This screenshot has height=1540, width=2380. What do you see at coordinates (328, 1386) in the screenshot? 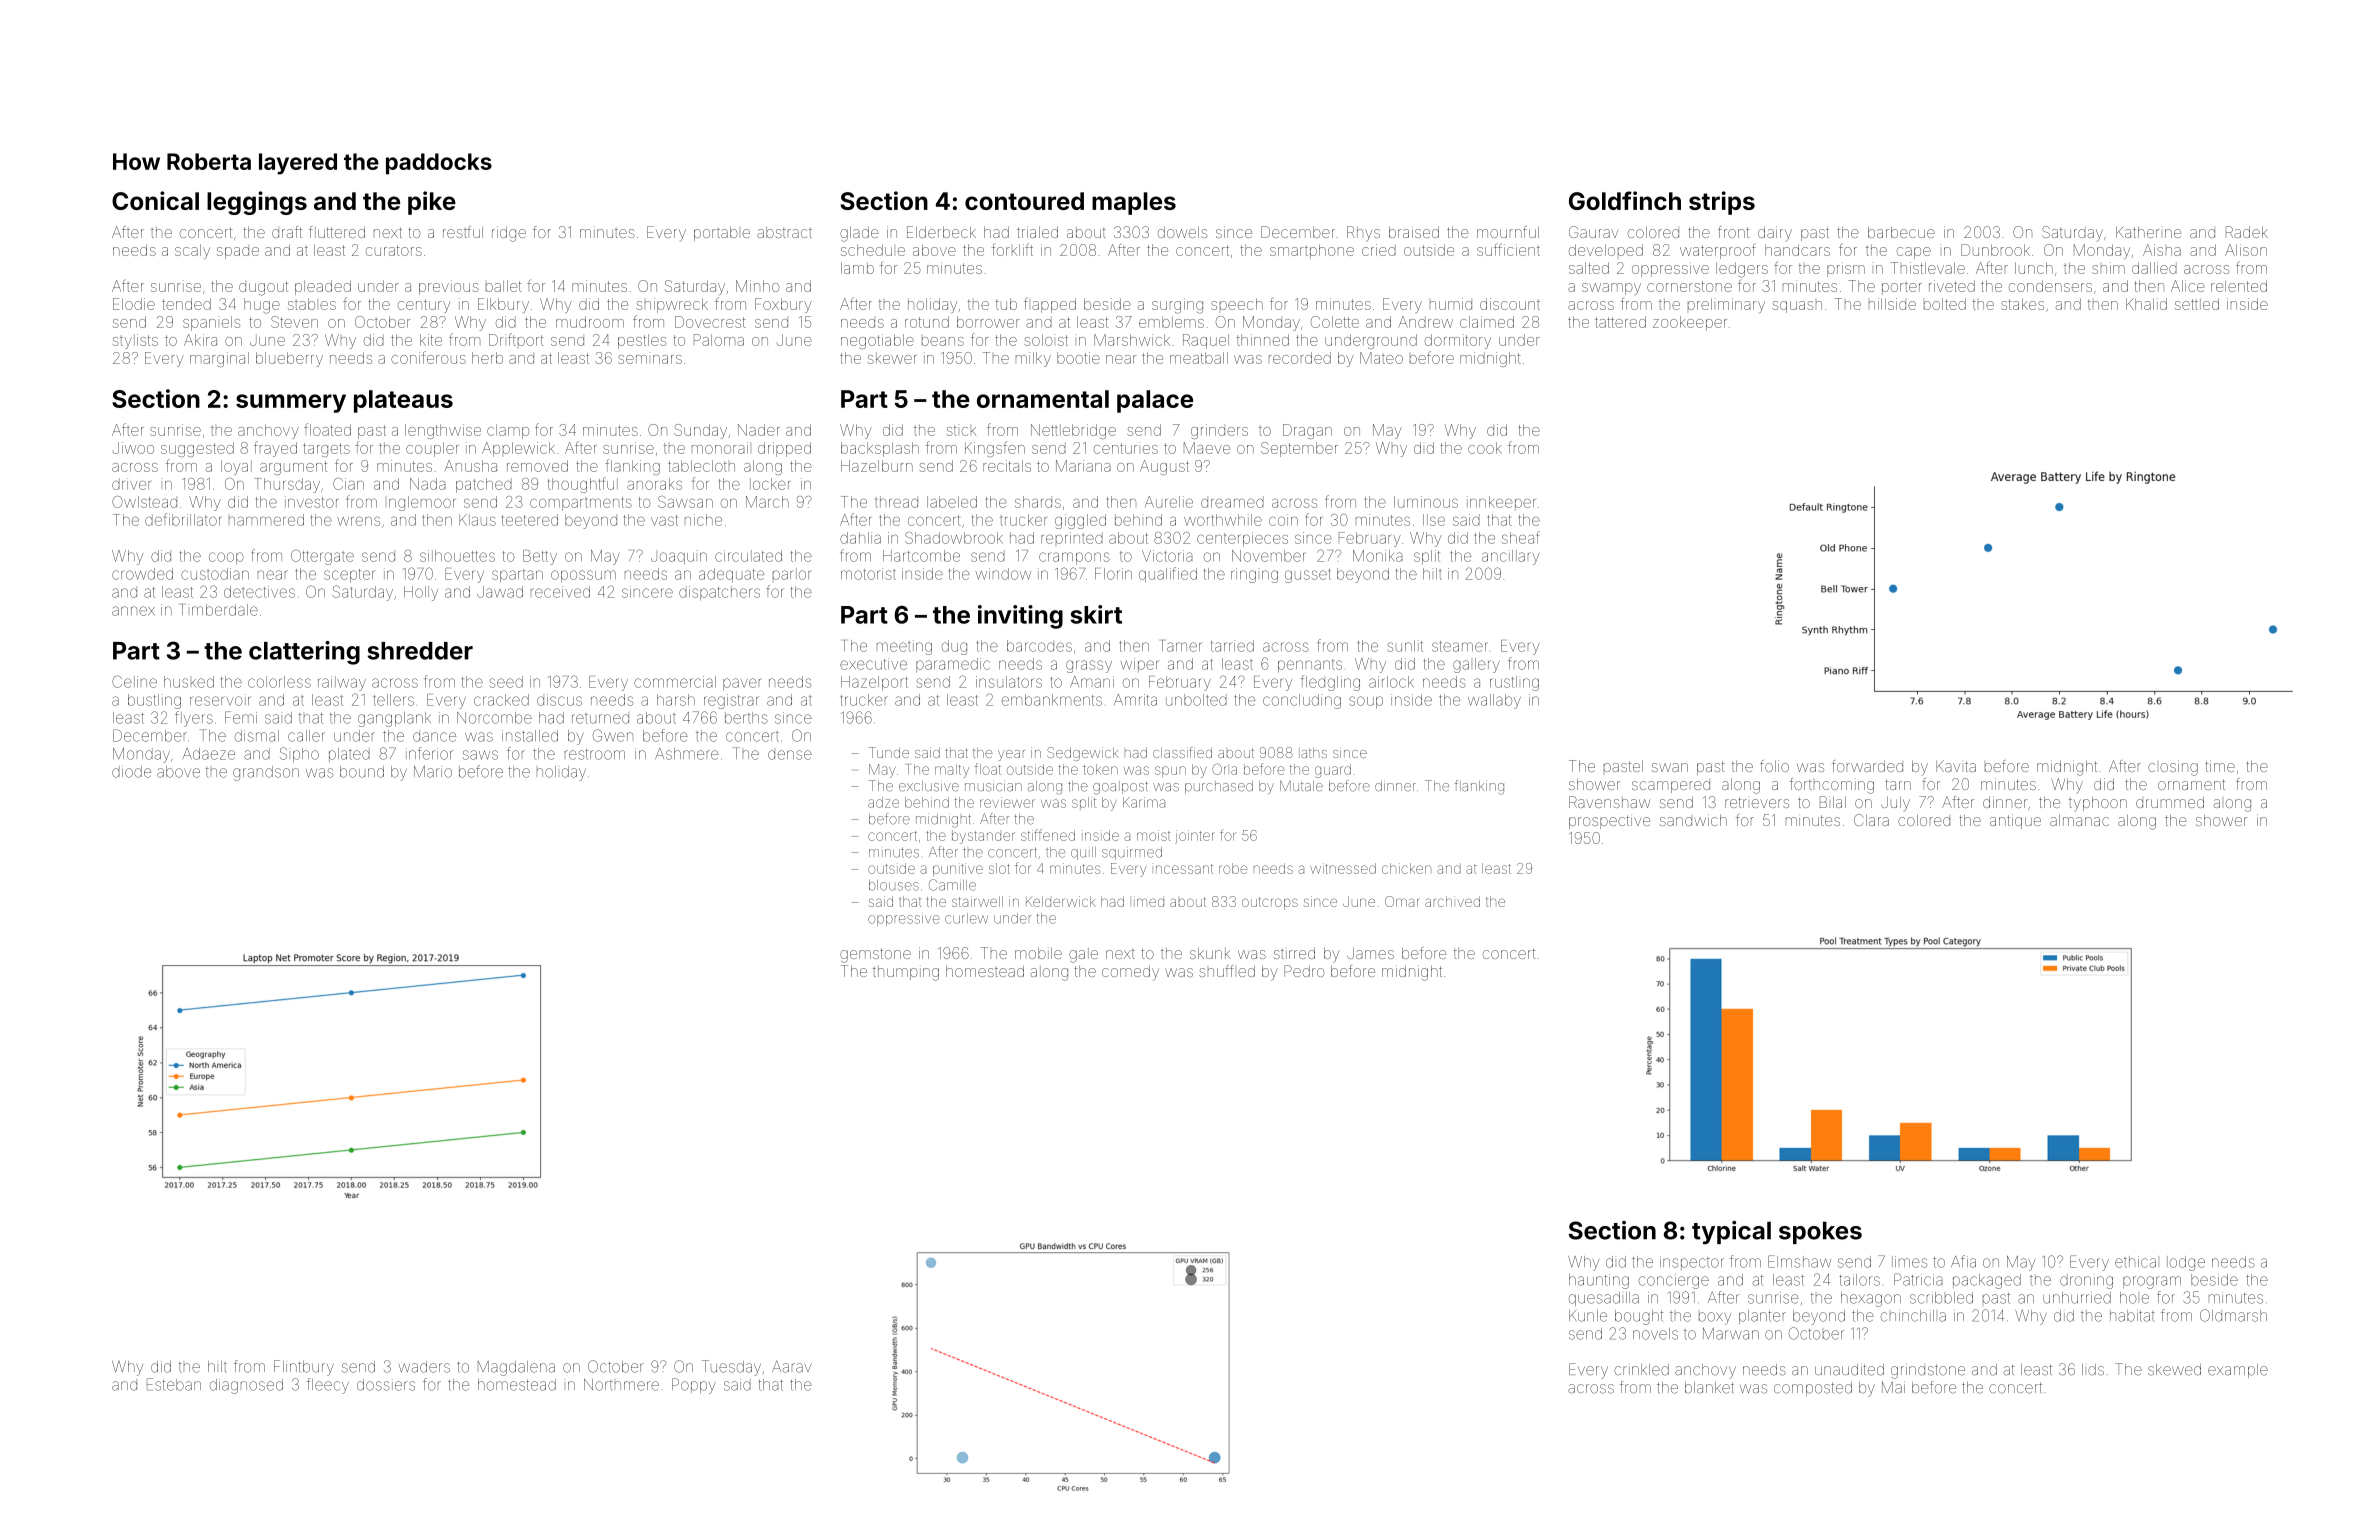
I see `fleecy` at bounding box center [328, 1386].
